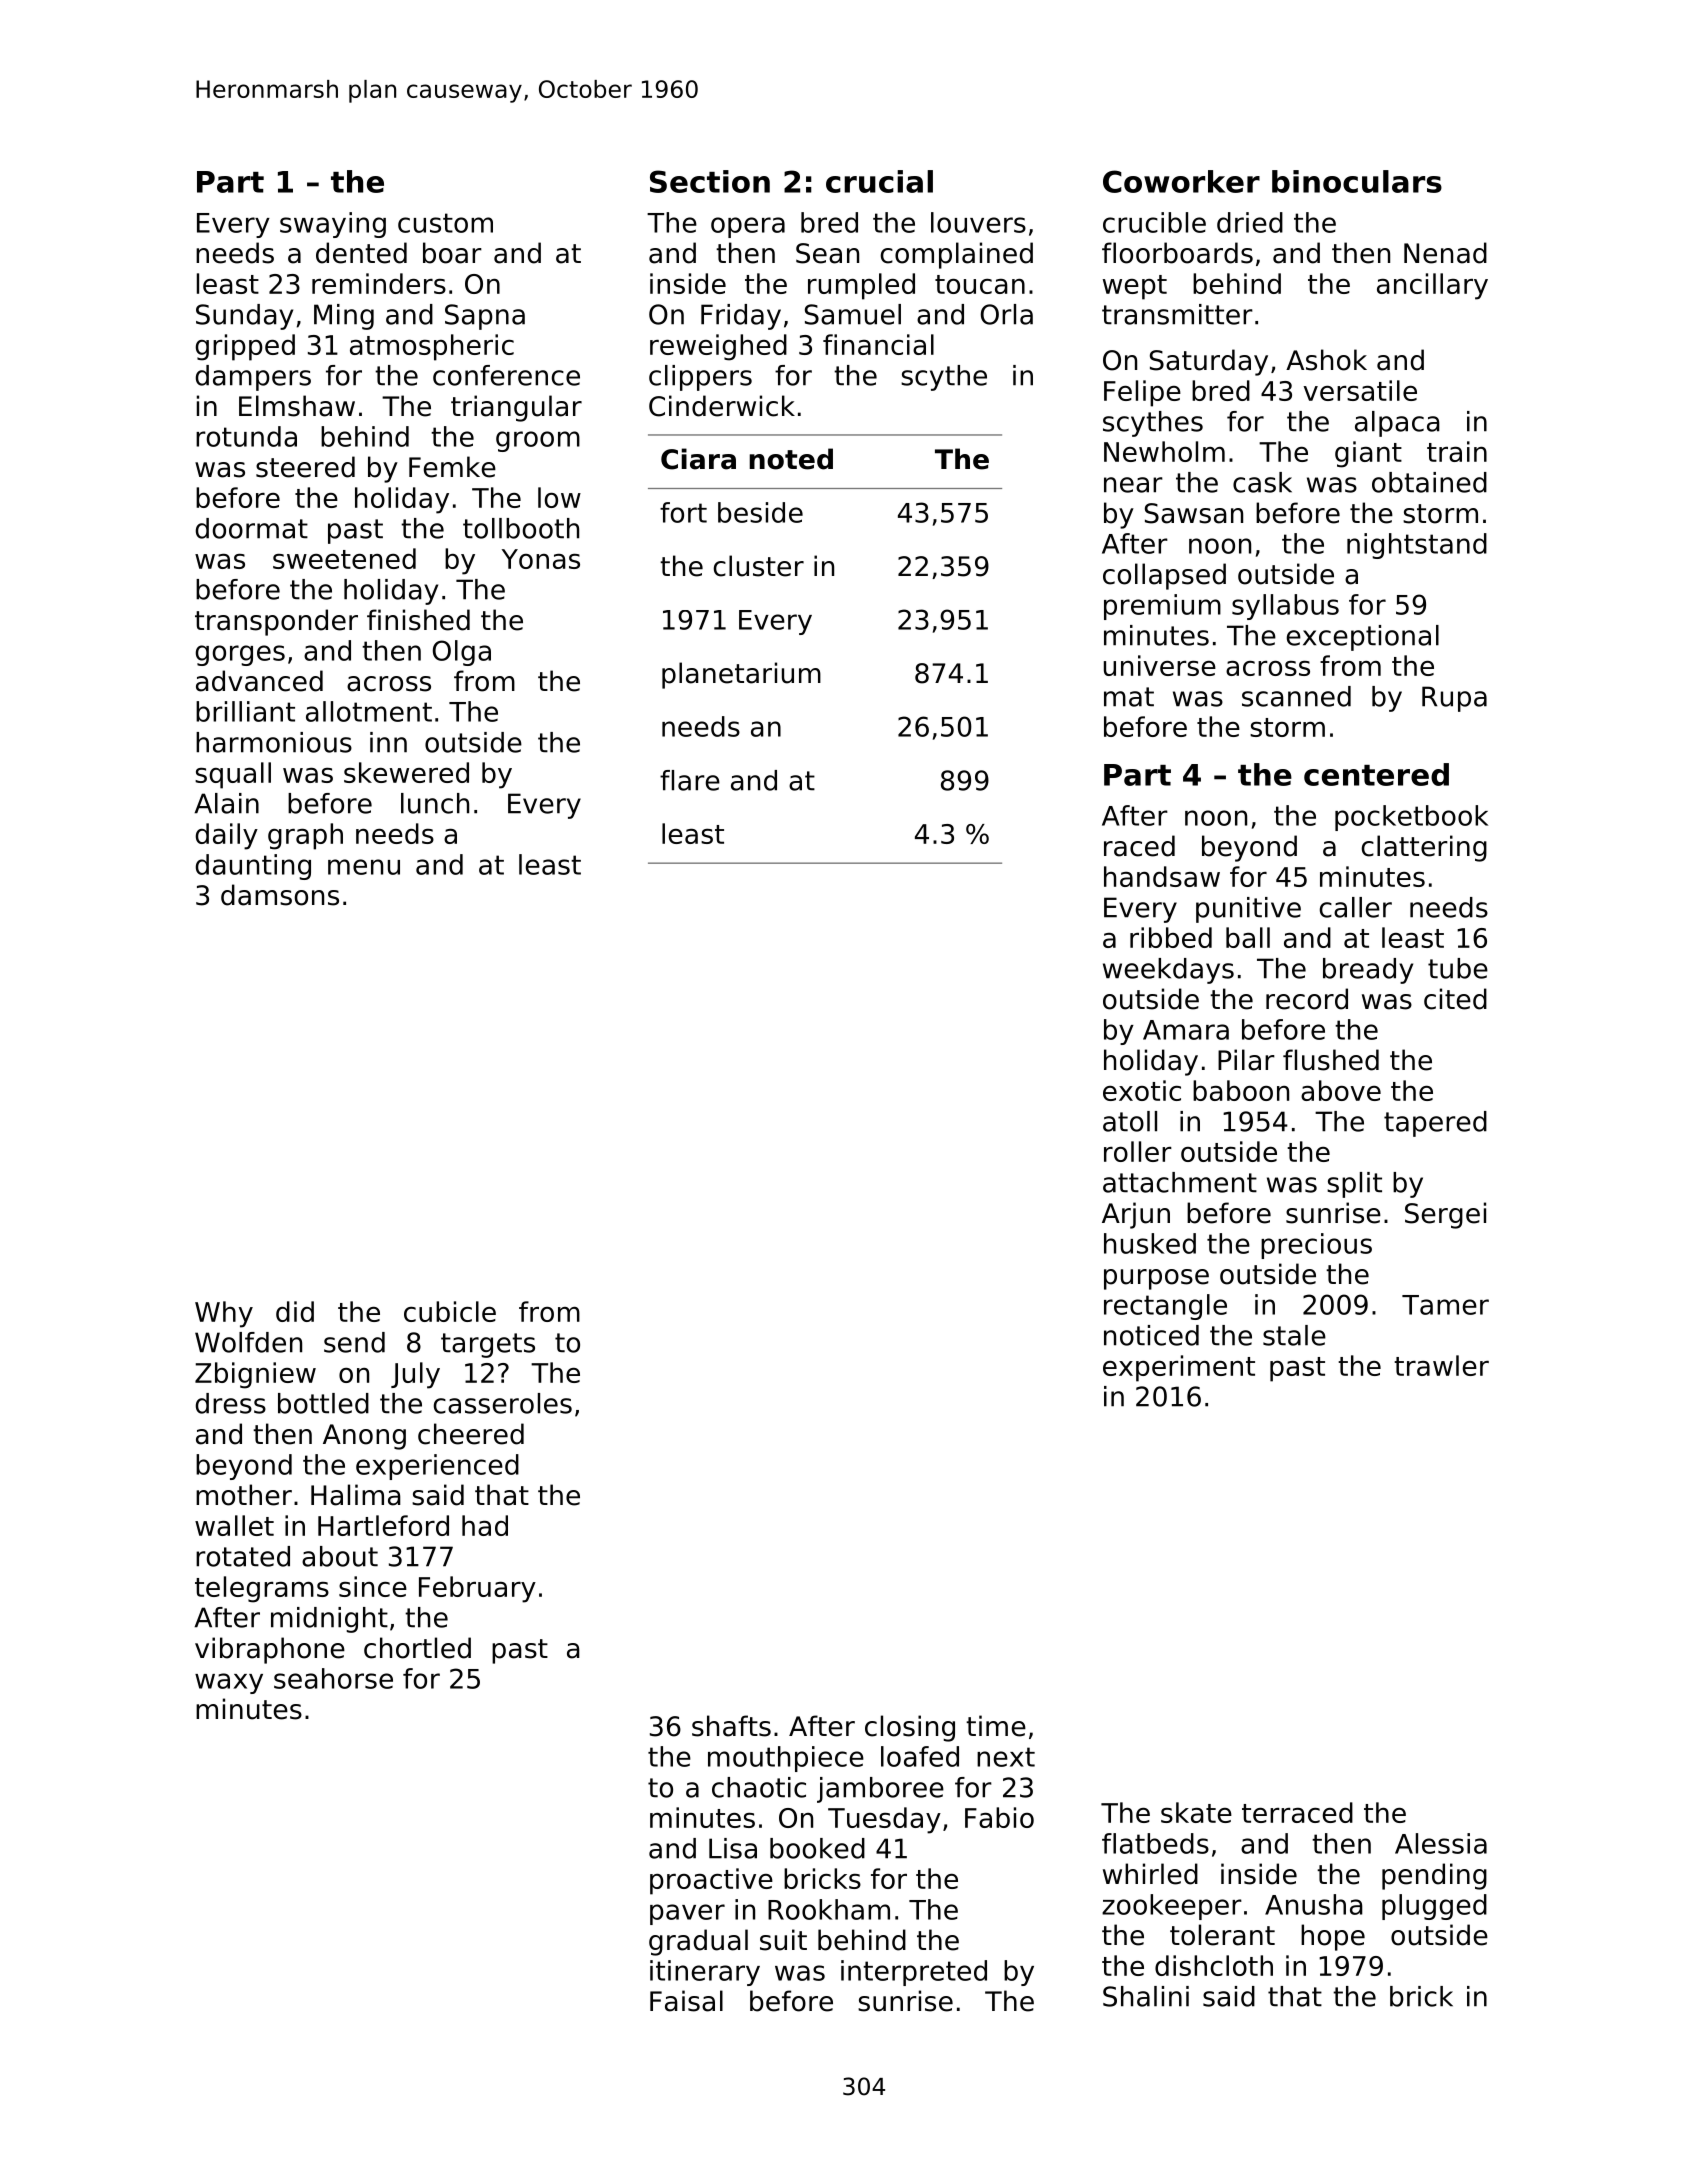 This page has width=1683, height=2178. I want to click on swaying, so click(333, 225).
